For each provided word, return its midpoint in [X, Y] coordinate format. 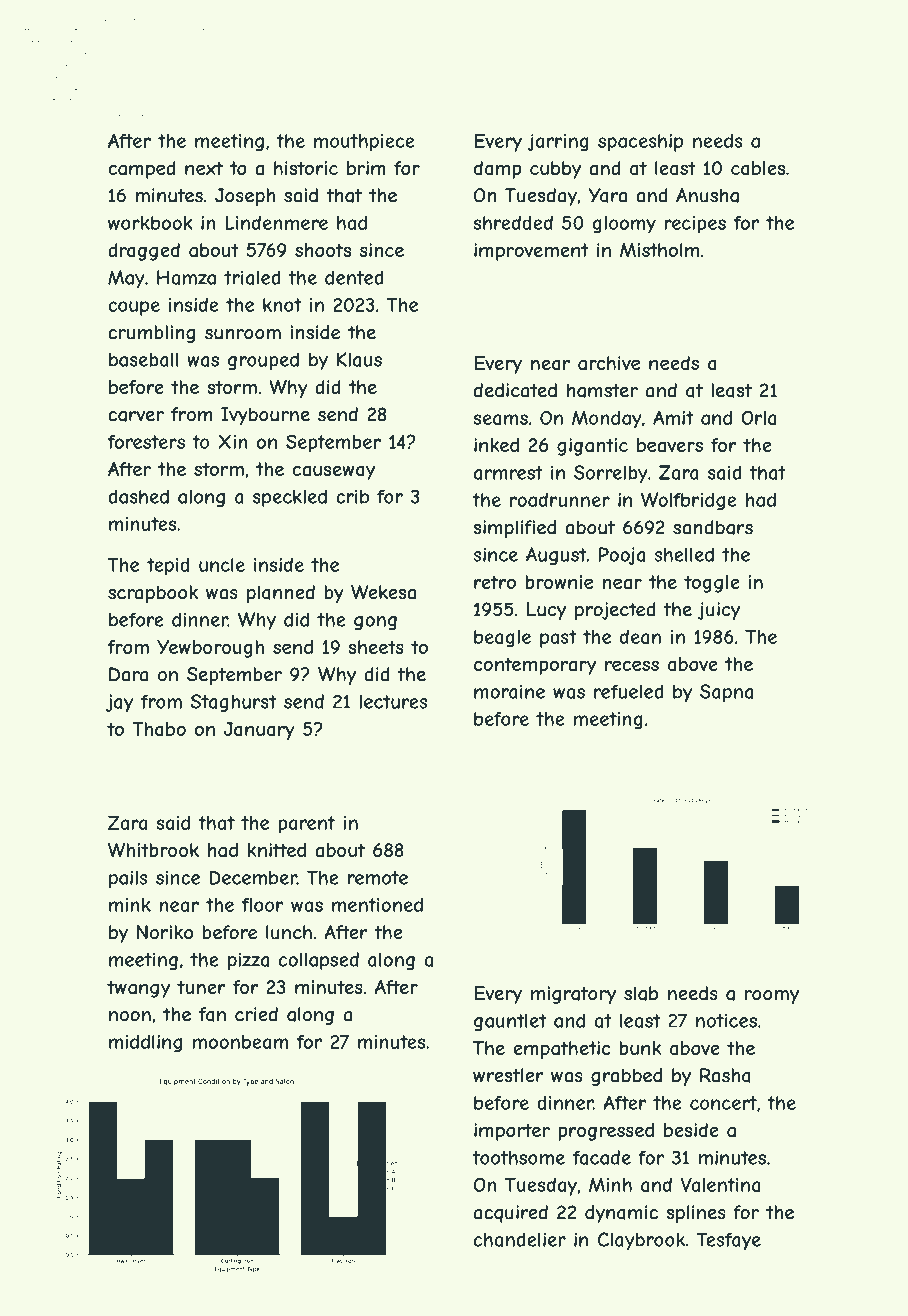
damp [498, 170]
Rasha [725, 1075]
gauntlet [510, 1022]
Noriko [165, 932]
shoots [323, 250]
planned [281, 594]
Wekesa [383, 592]
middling [145, 1044]
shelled [684, 554]
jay [119, 703]
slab [641, 993]
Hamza [186, 277]
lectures [393, 701]
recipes [695, 225]
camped [142, 170]
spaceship [640, 143]
